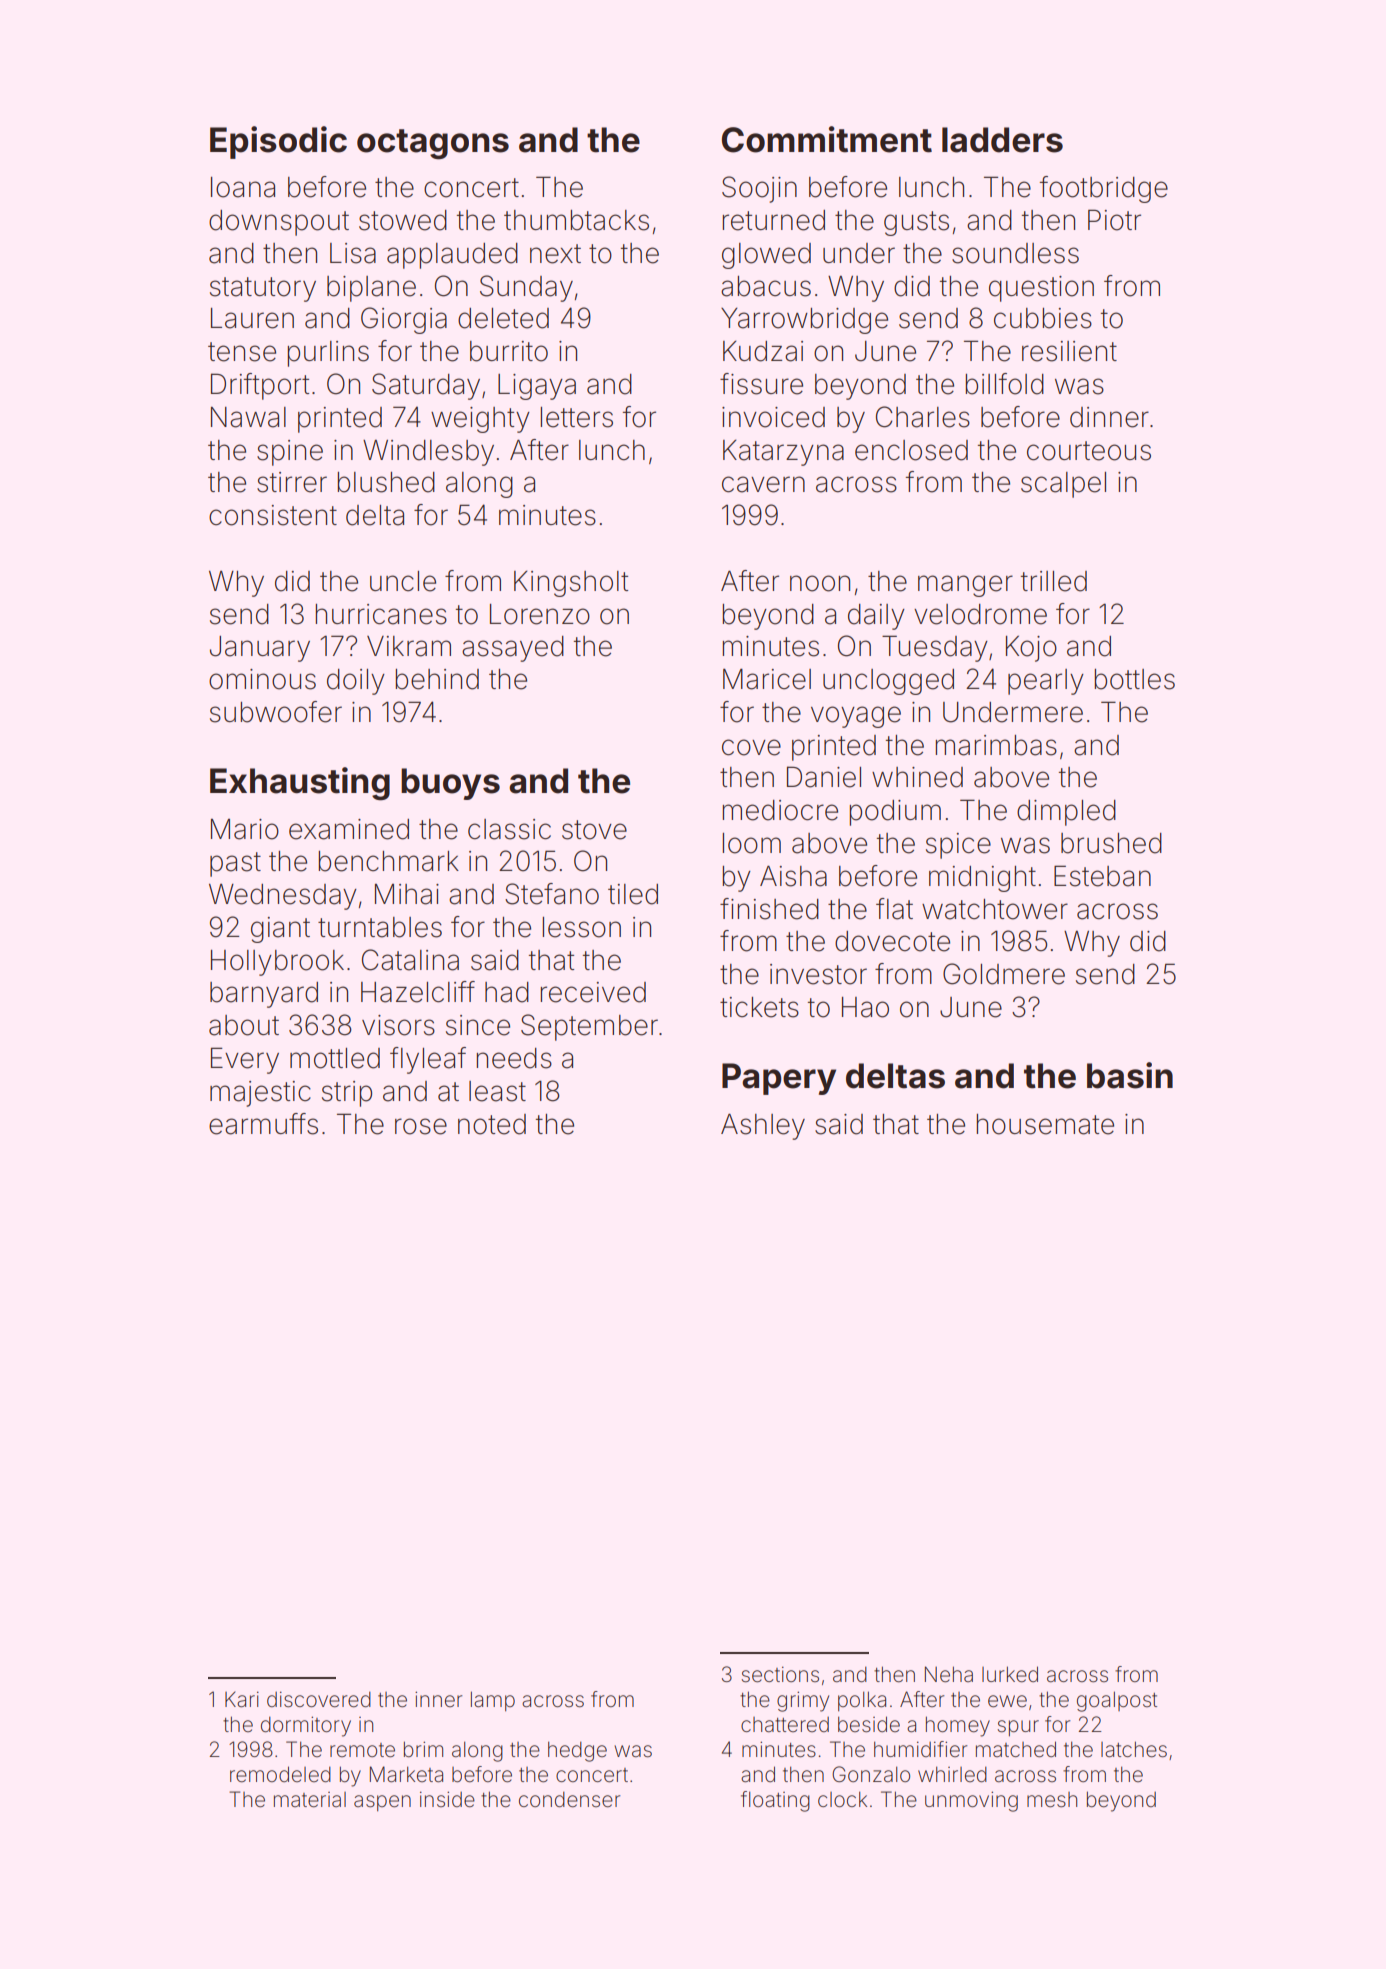 This page has width=1386, height=1969. What do you see at coordinates (1045, 1124) in the page?
I see `housemate` at bounding box center [1045, 1124].
